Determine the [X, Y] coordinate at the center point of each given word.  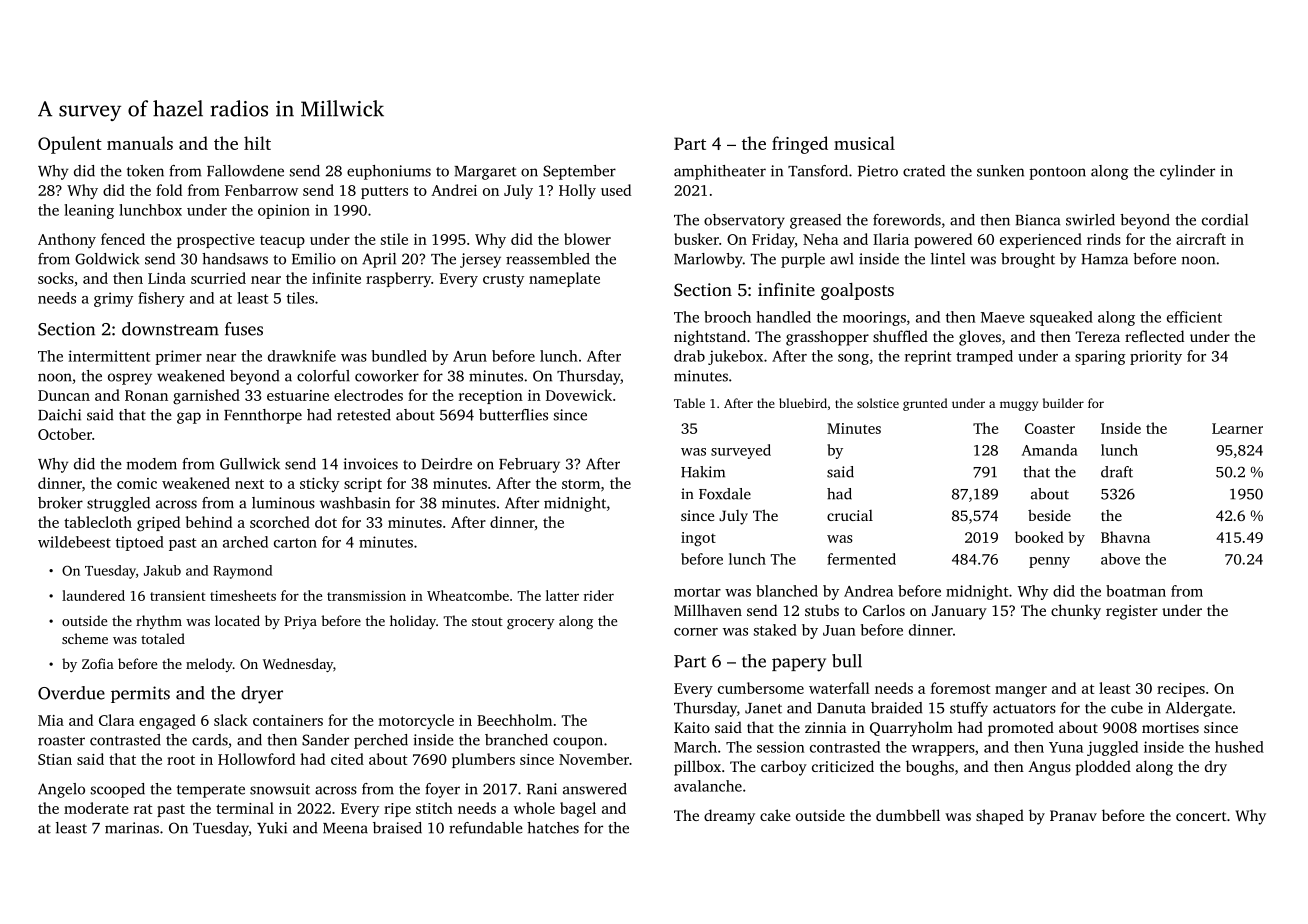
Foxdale [725, 494]
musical [864, 143]
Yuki [272, 828]
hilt [257, 143]
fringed [800, 145]
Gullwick [250, 464]
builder [1063, 403]
